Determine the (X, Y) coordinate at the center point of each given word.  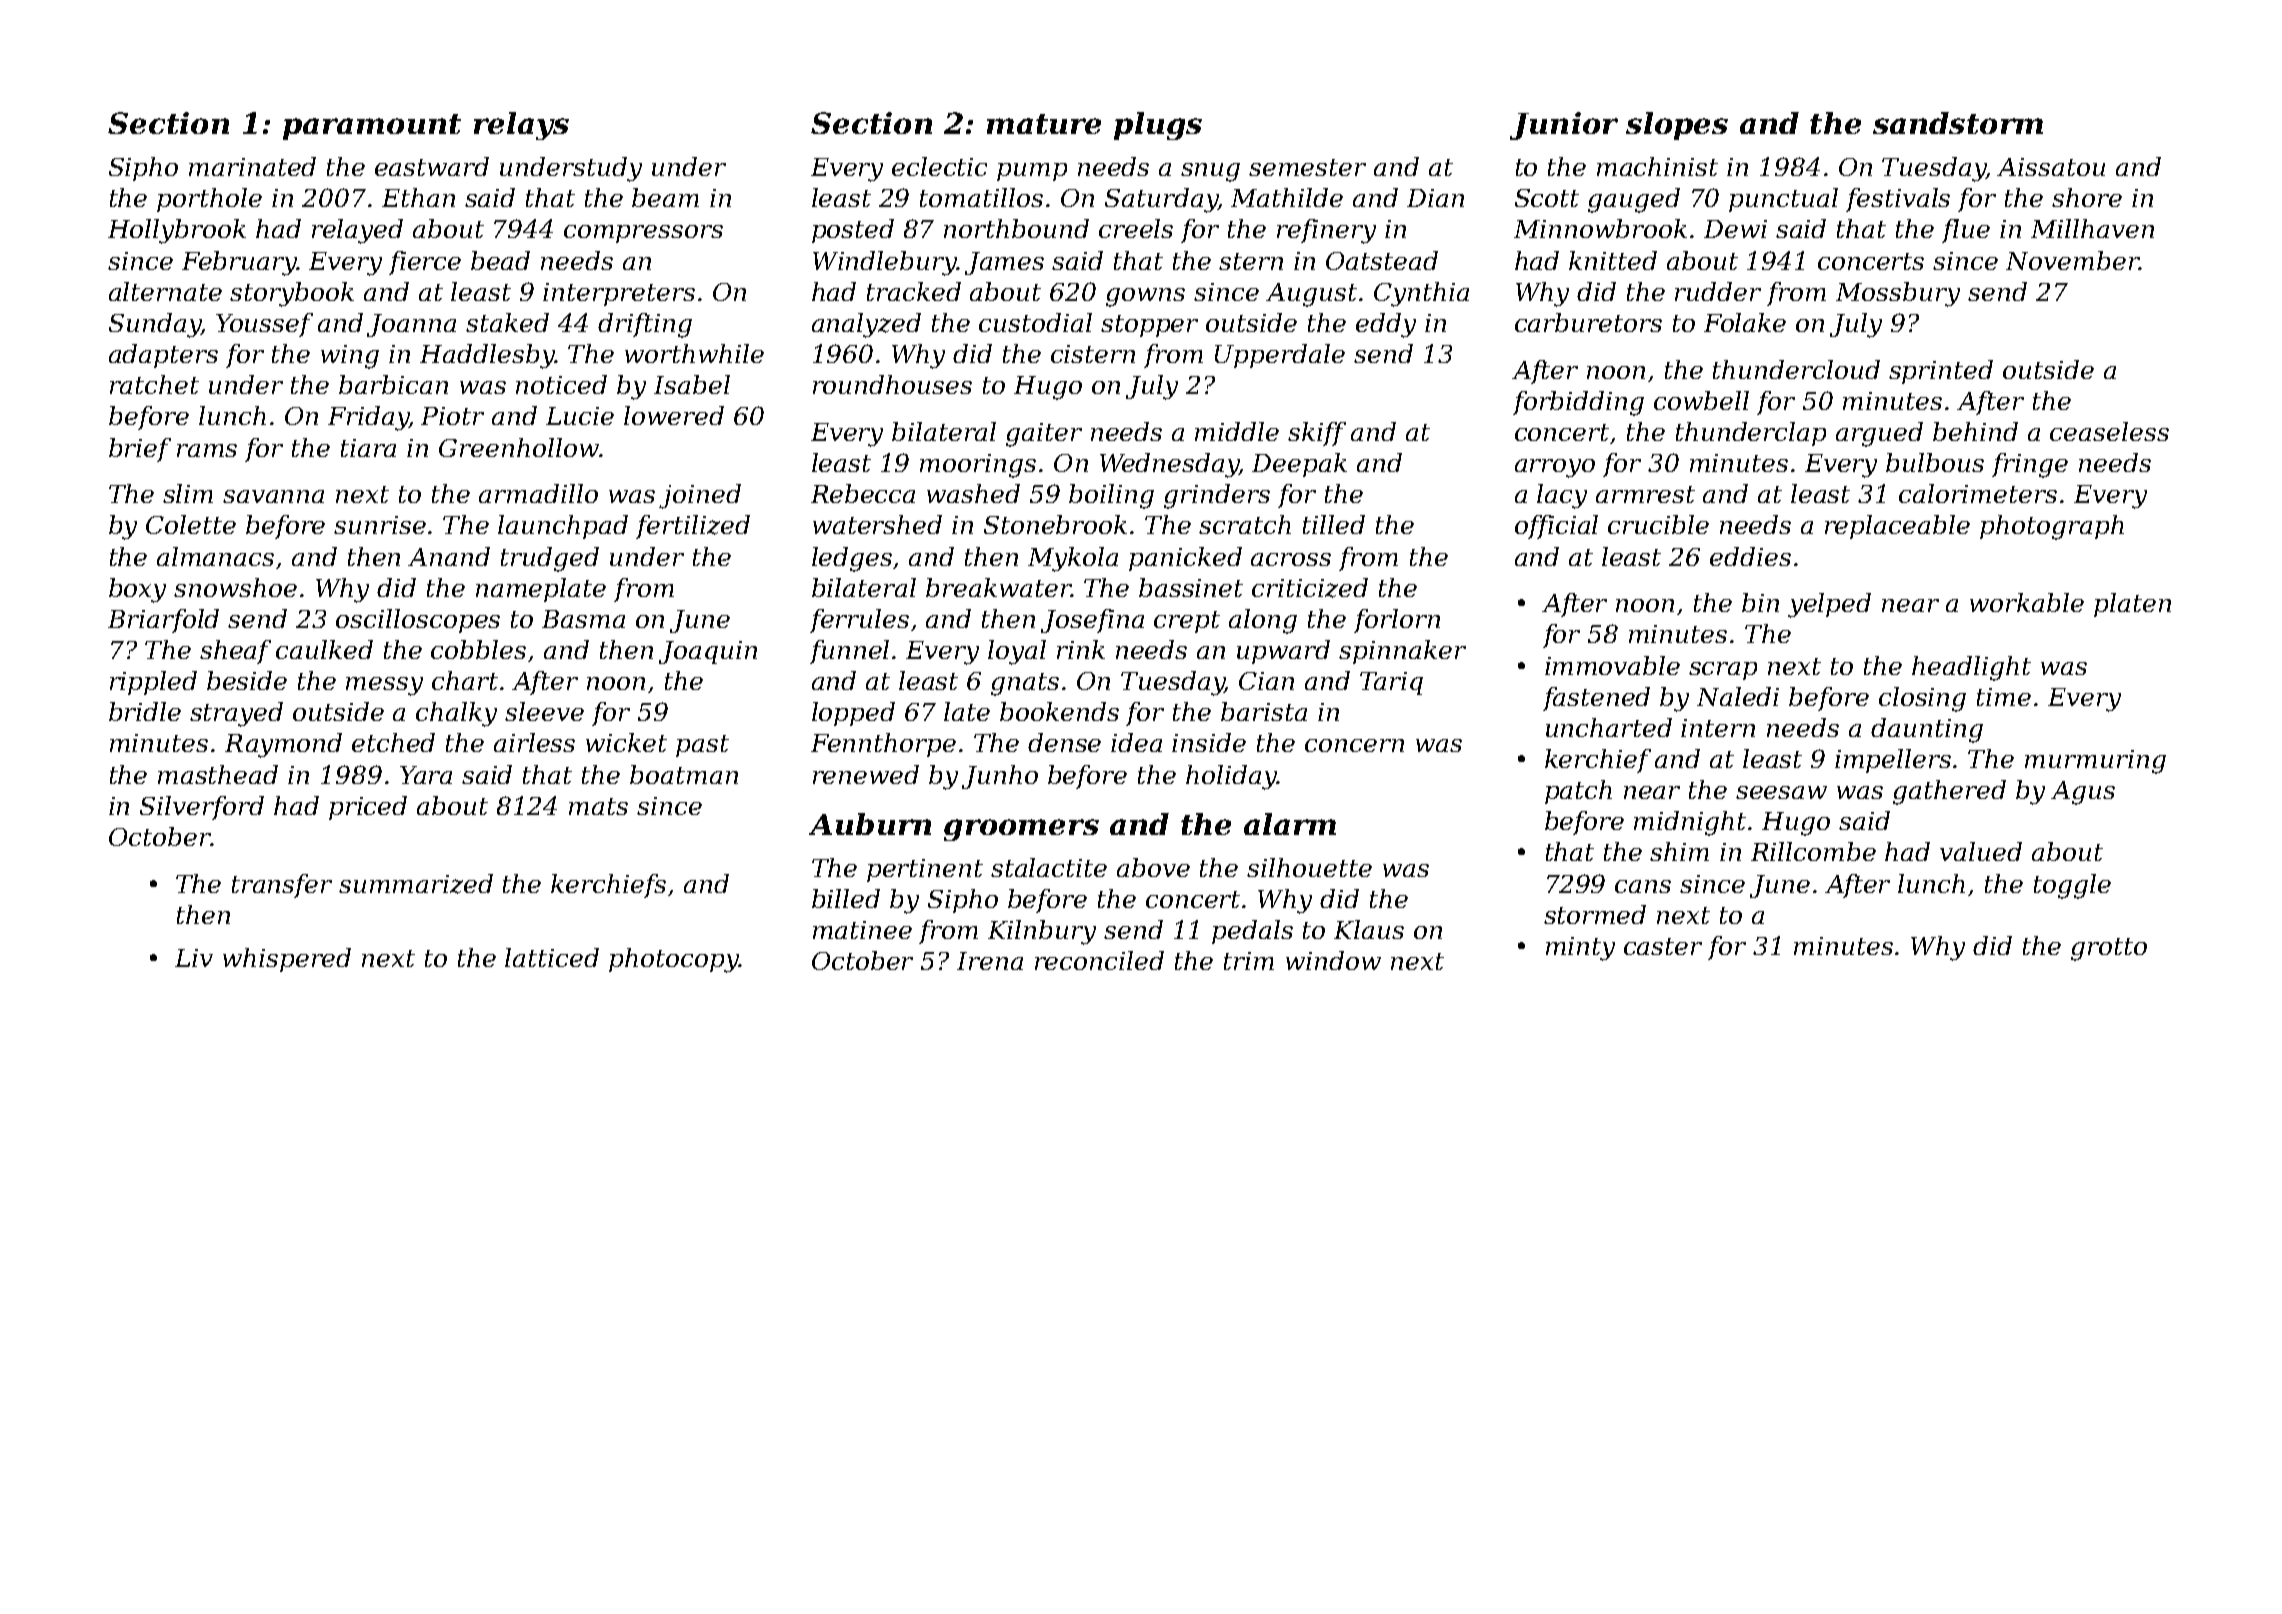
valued (1981, 851)
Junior (1564, 126)
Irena (990, 961)
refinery (1326, 231)
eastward (432, 166)
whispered (287, 960)
